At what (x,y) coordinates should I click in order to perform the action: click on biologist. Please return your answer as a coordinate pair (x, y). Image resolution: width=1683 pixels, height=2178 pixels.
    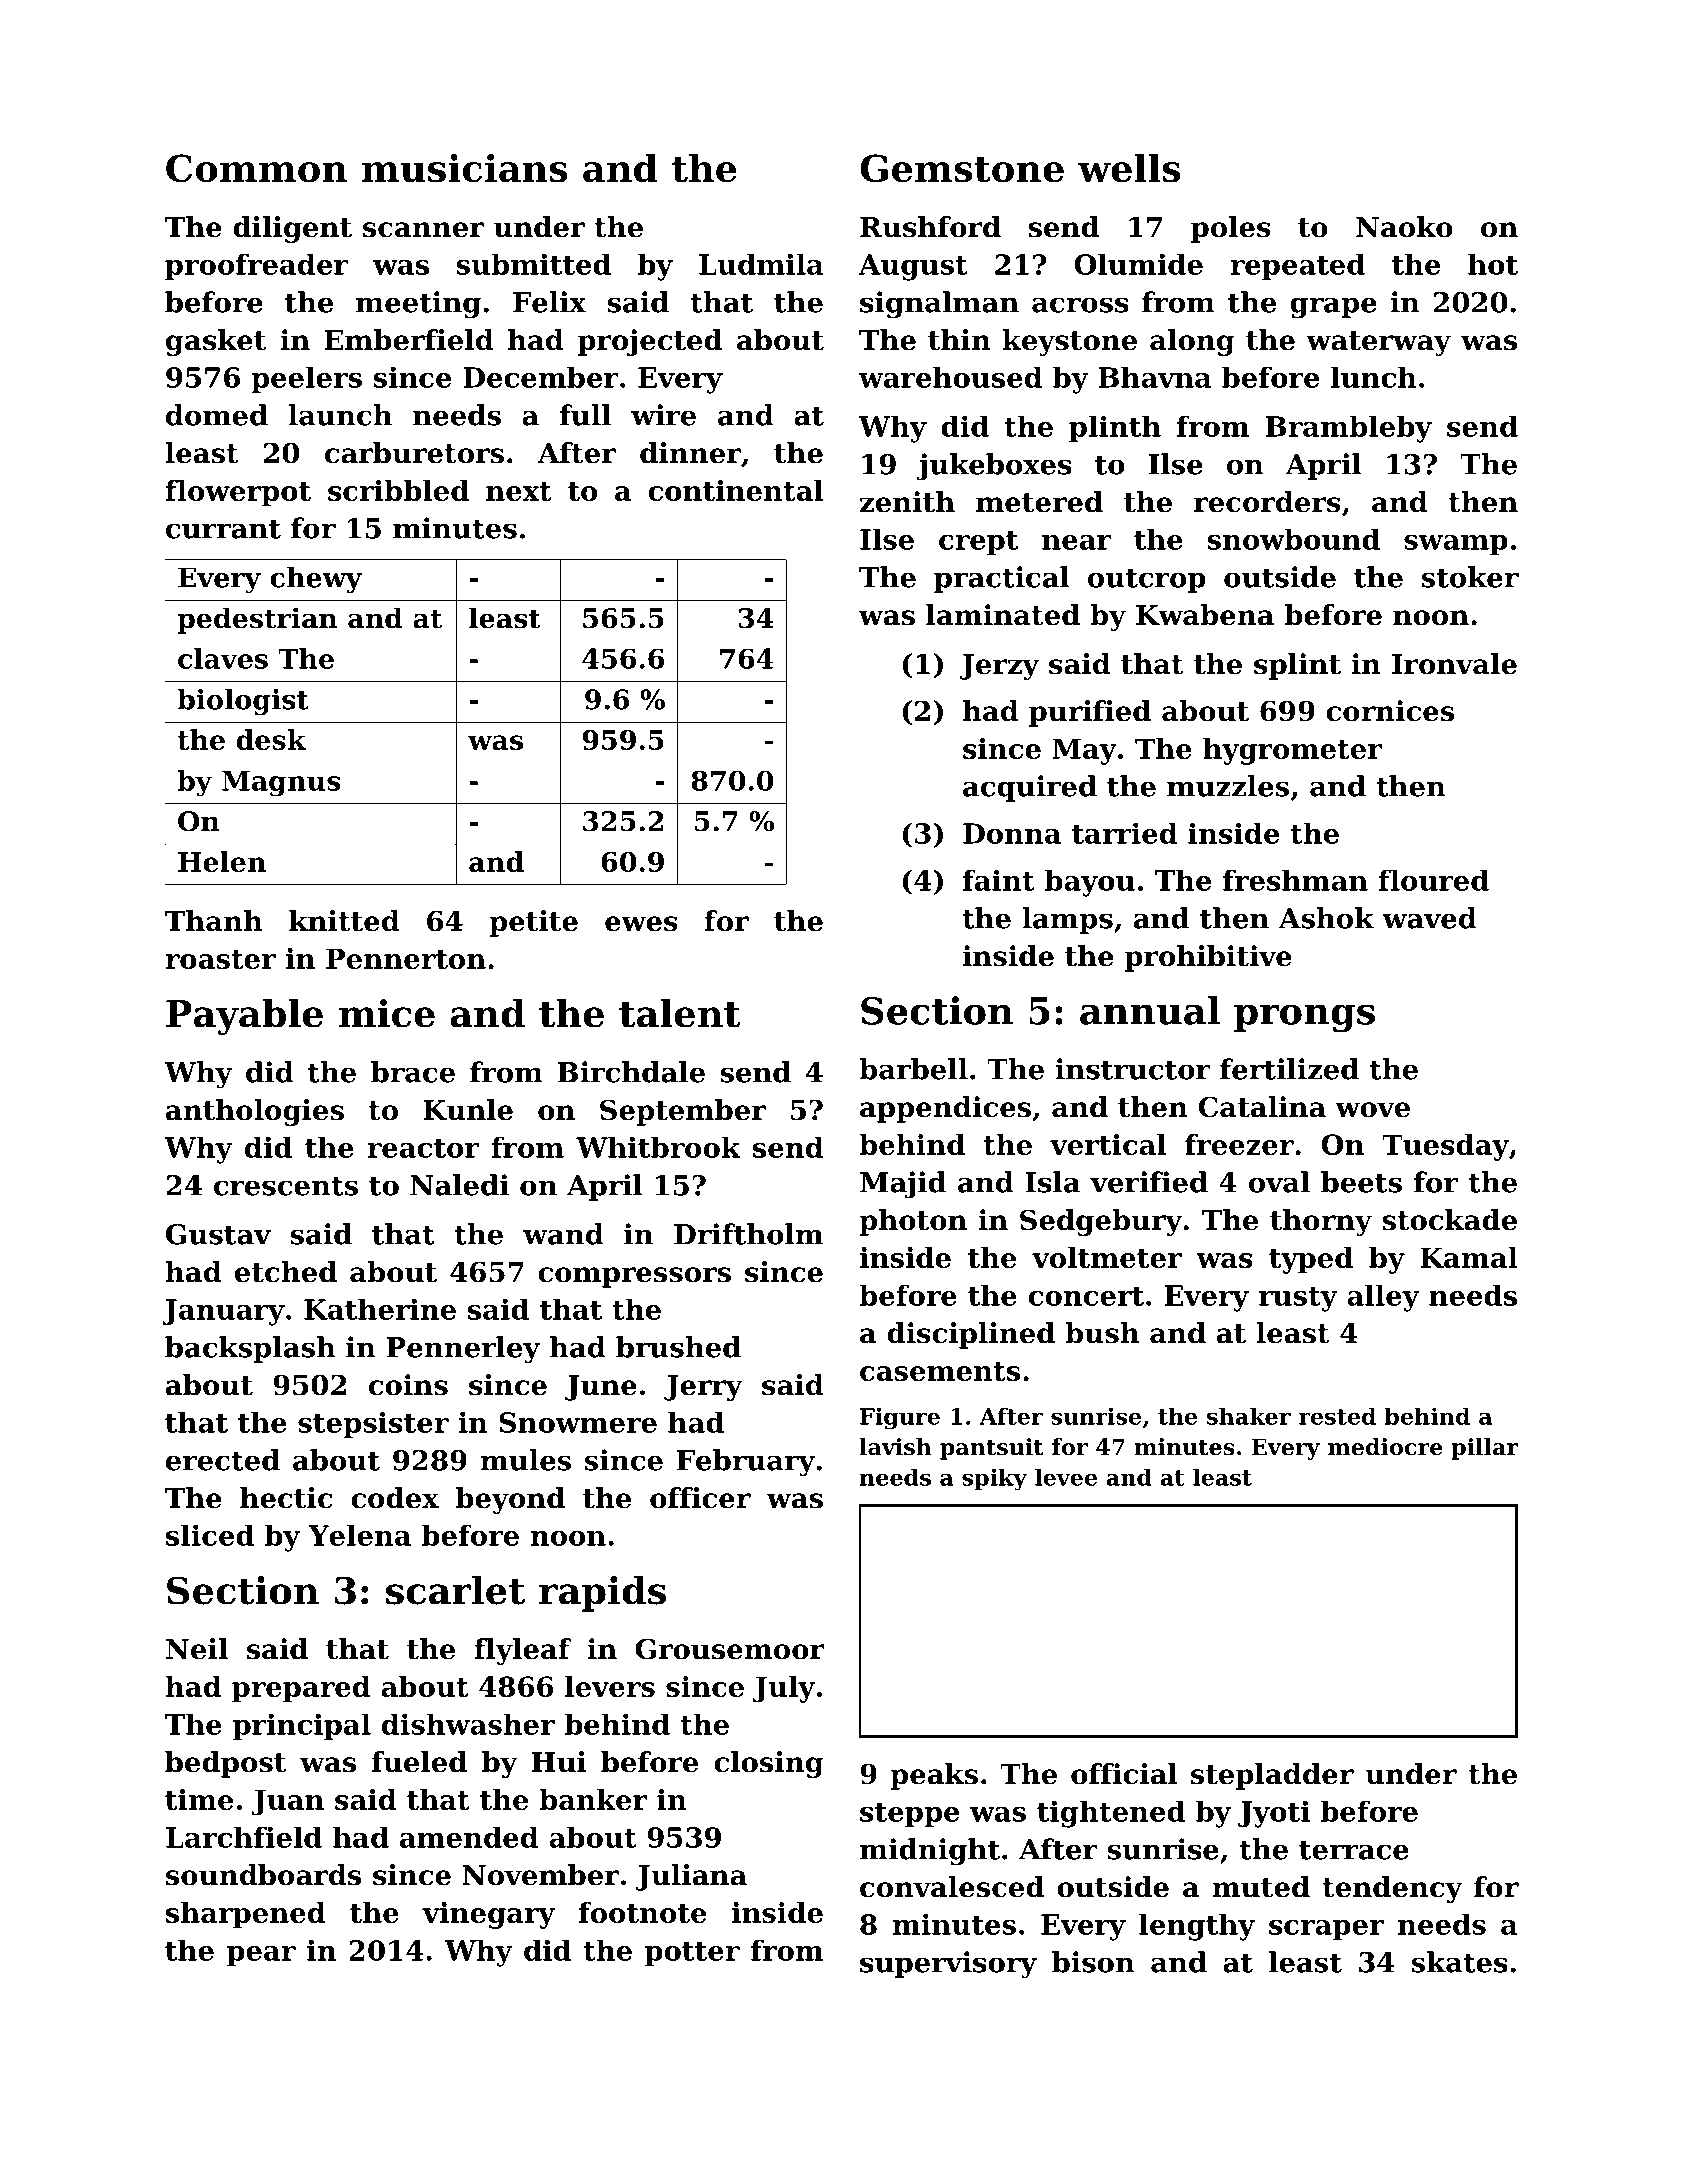
    Looking at the image, I should click on (243, 702).
